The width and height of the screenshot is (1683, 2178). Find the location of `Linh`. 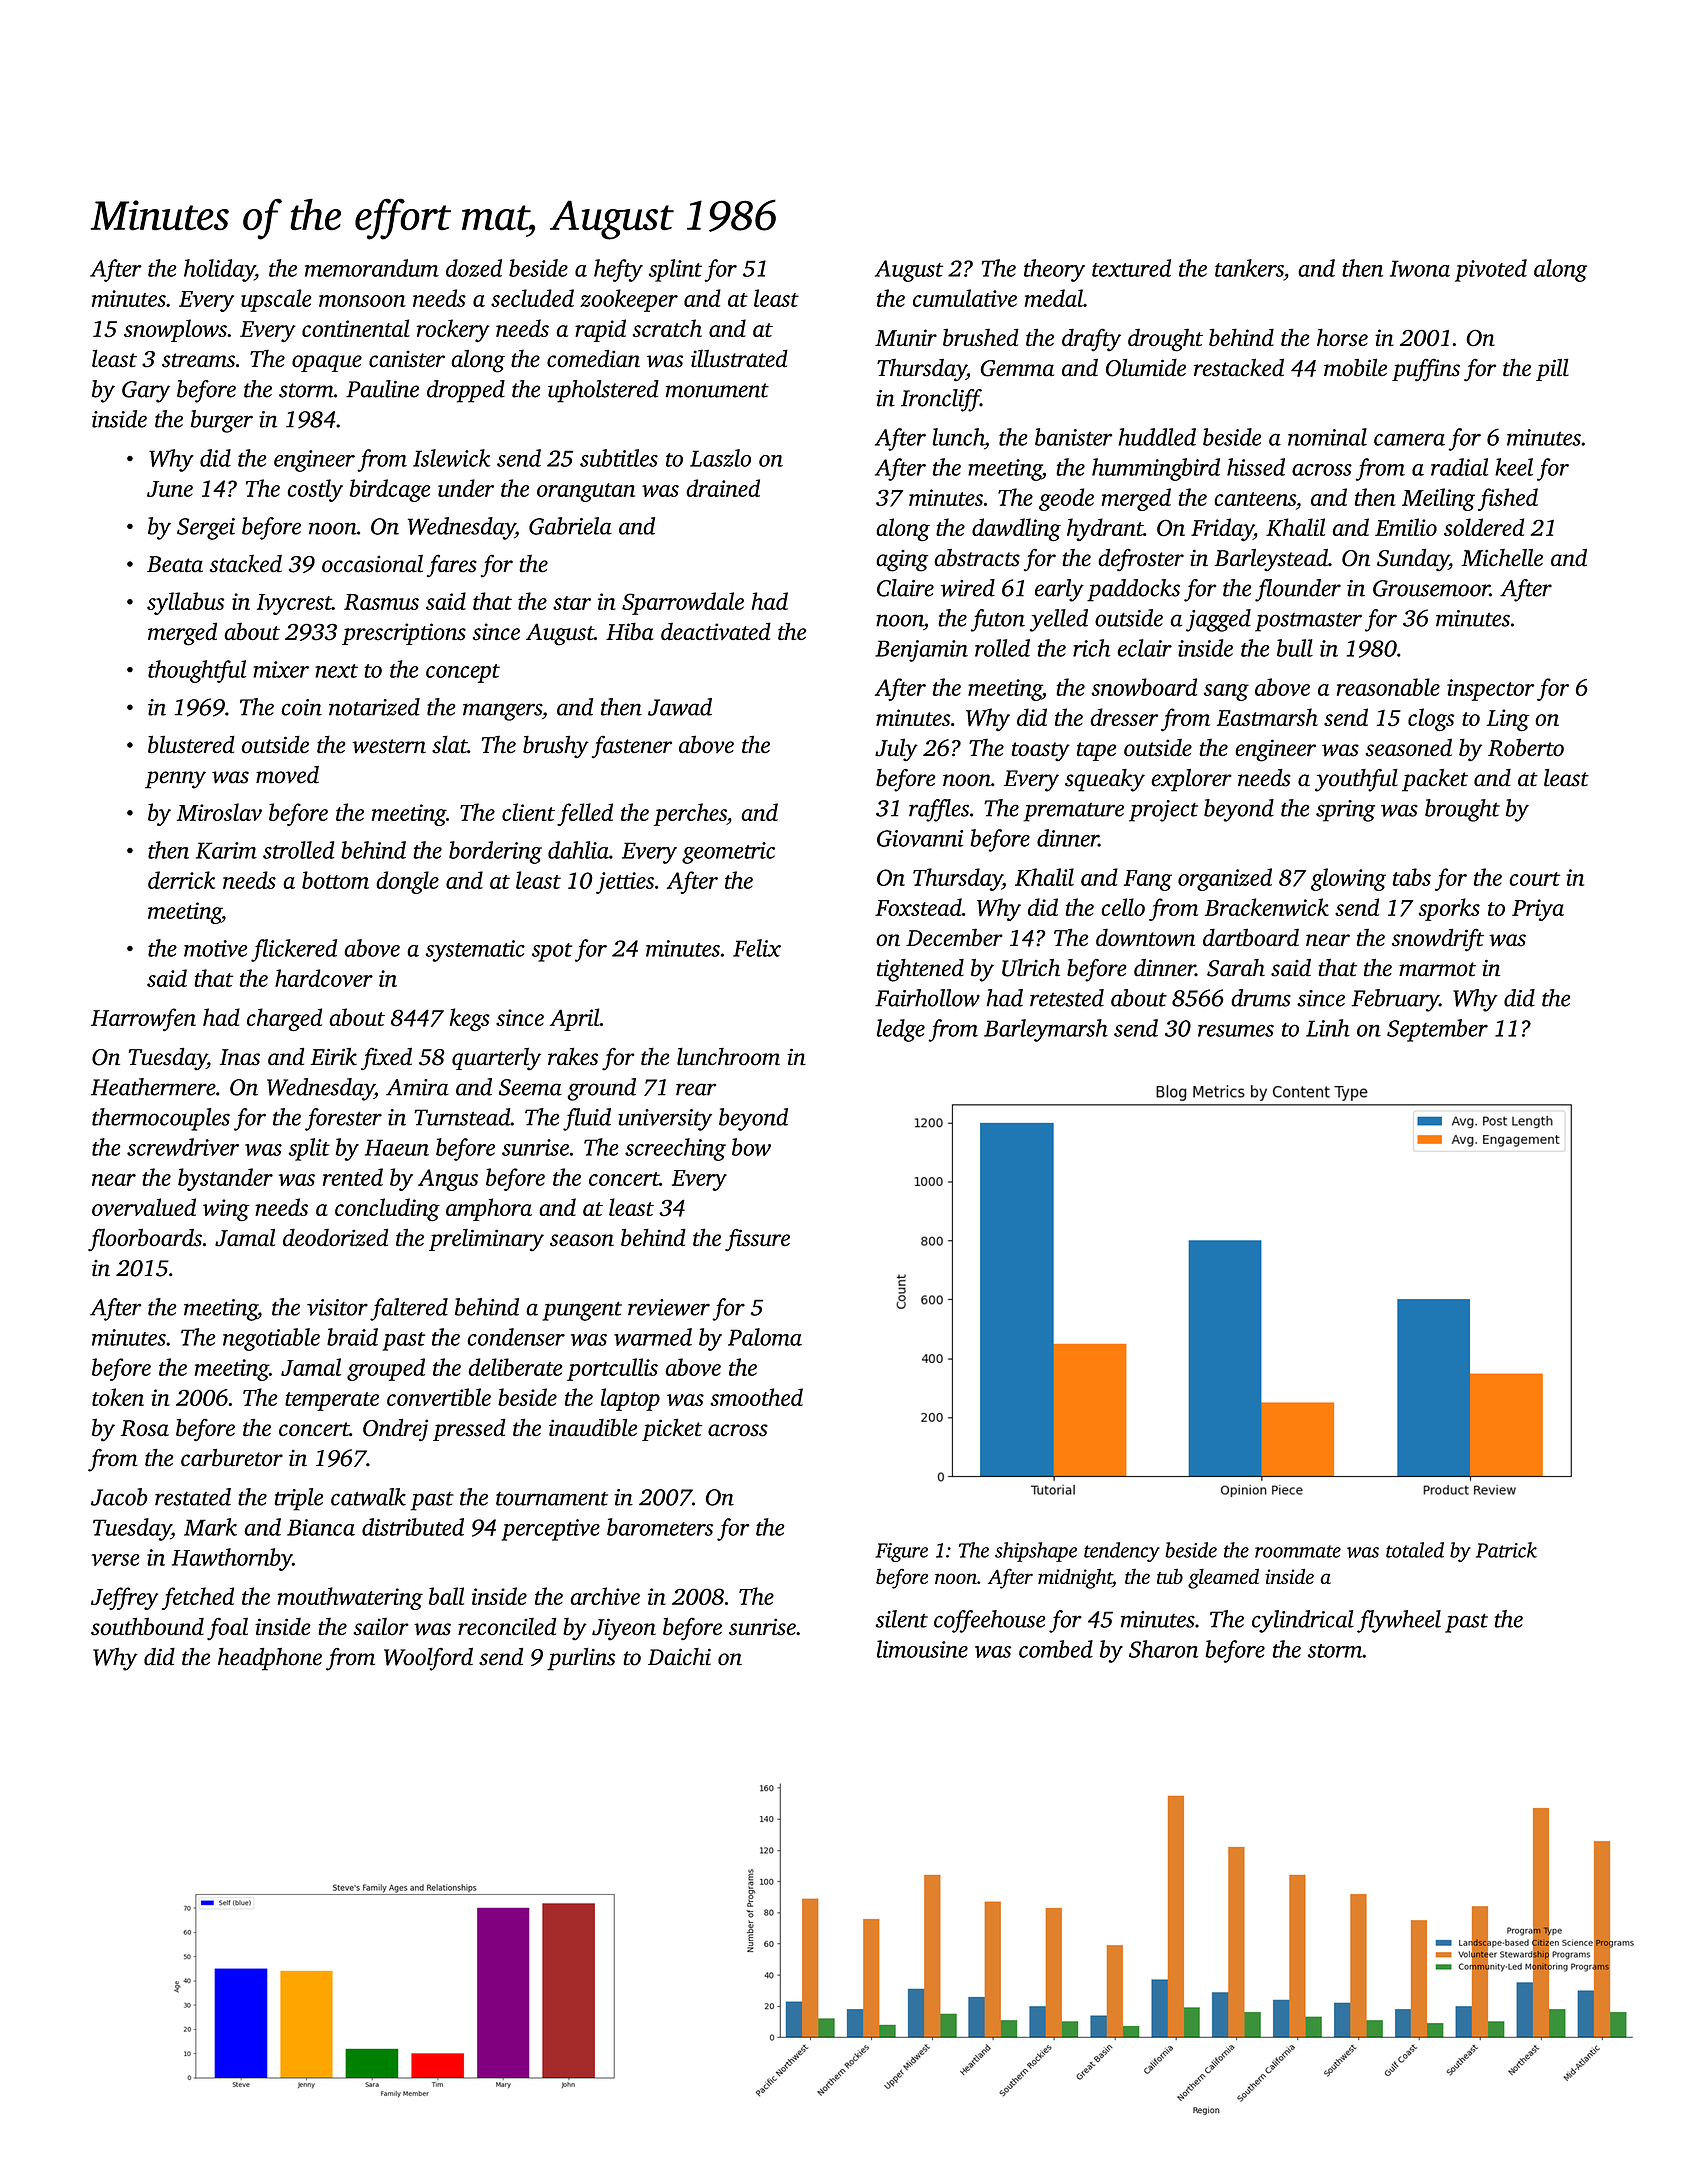

Linh is located at coordinates (1328, 1028).
